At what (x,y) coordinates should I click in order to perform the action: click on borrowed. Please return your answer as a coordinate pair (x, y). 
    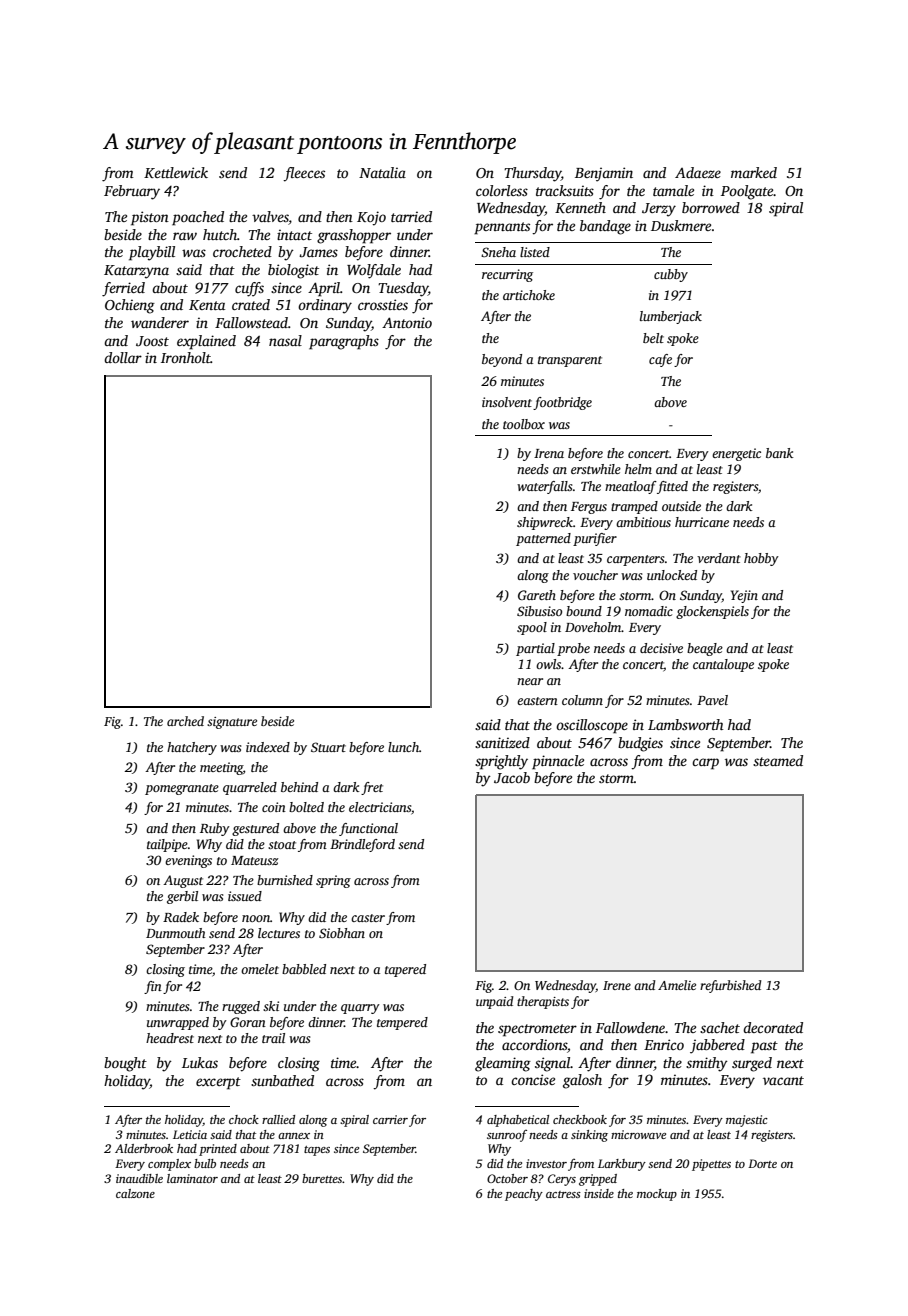
    Looking at the image, I should click on (711, 207).
